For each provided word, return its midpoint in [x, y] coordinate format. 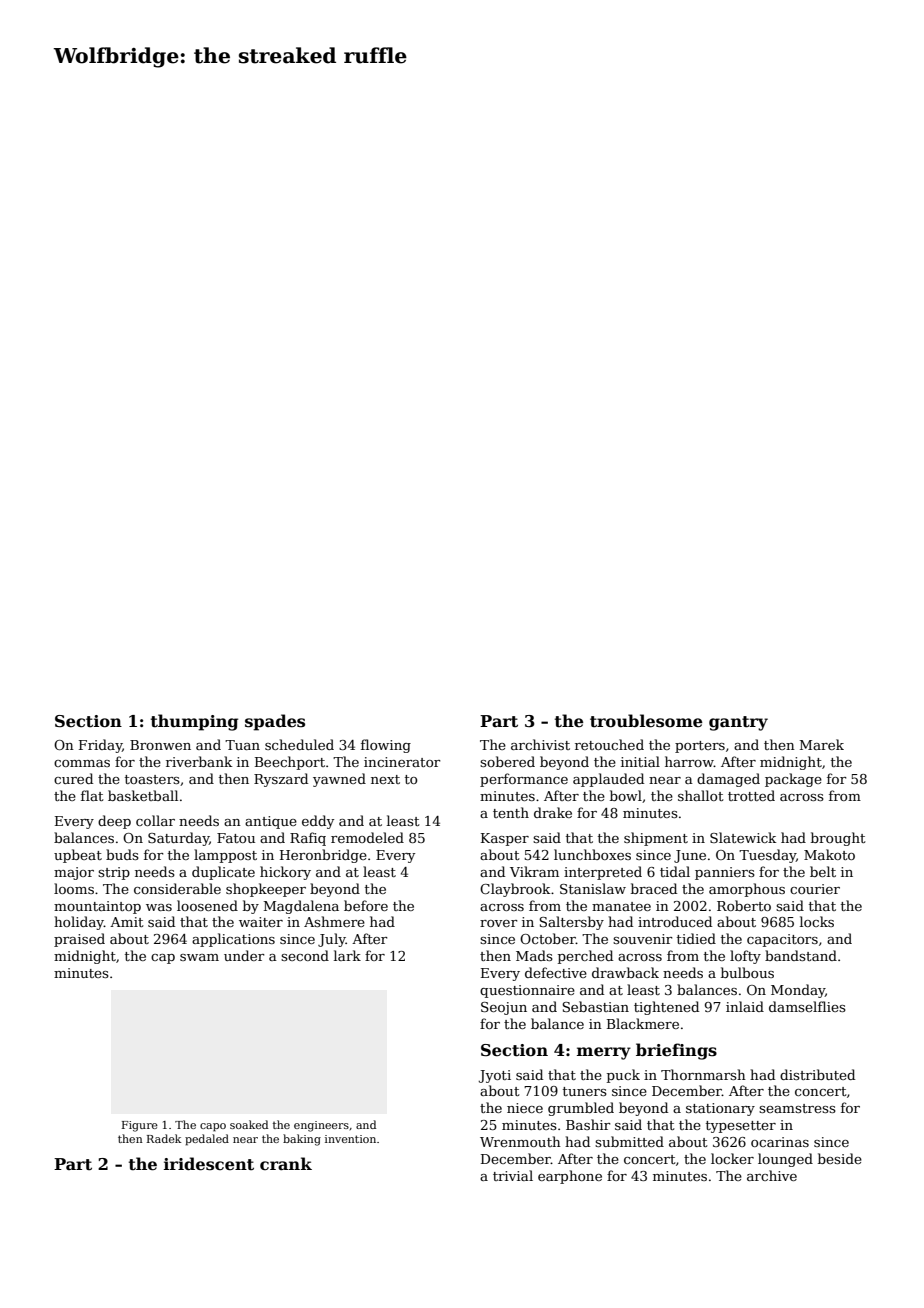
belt [823, 871]
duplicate [223, 873]
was [159, 907]
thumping [194, 722]
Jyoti [495, 1076]
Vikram [534, 871]
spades [275, 722]
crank [286, 1163]
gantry [738, 723]
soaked [249, 1124]
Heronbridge [323, 856]
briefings [676, 1051]
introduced [675, 921]
